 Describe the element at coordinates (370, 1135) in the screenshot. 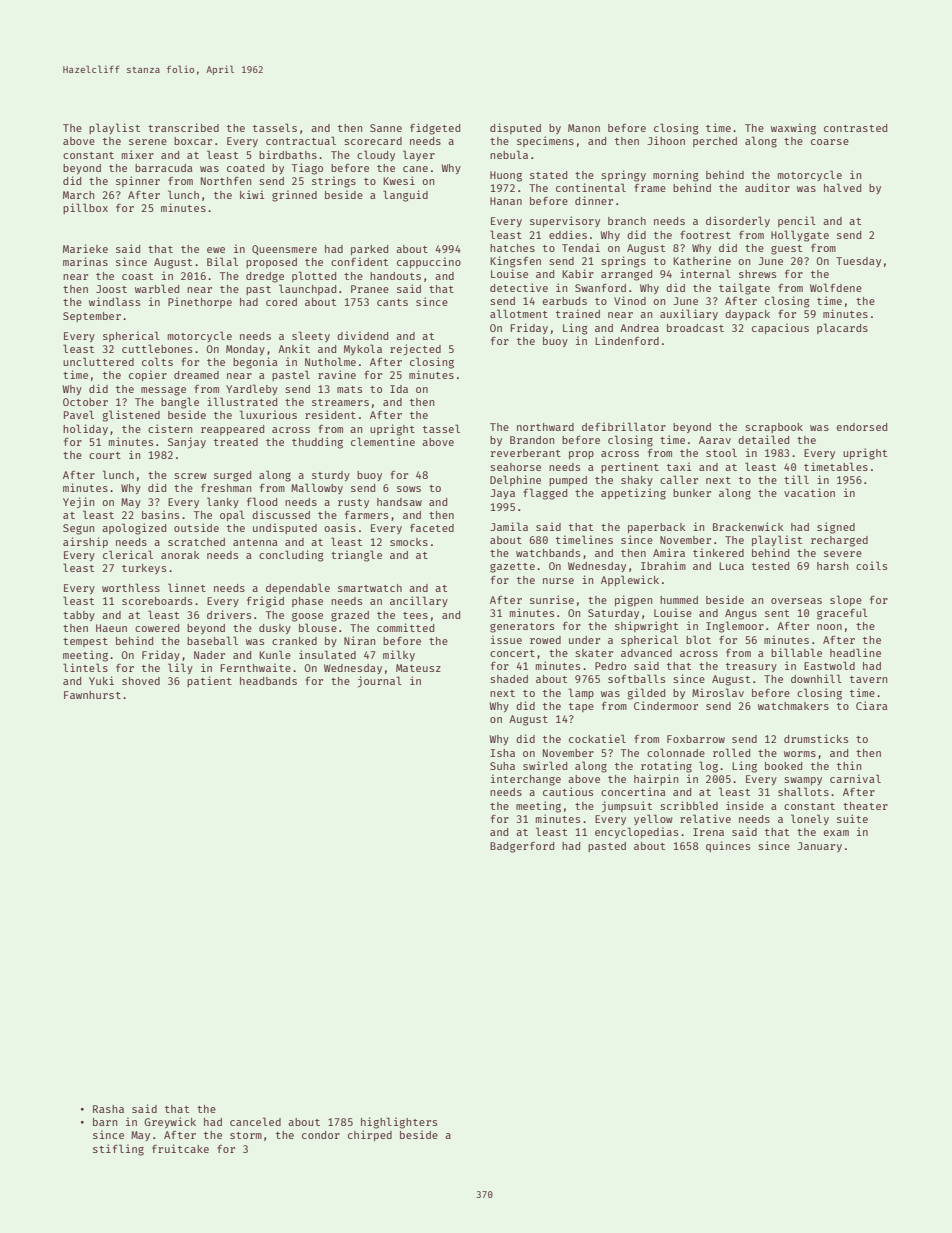

I see `chirped` at that location.
